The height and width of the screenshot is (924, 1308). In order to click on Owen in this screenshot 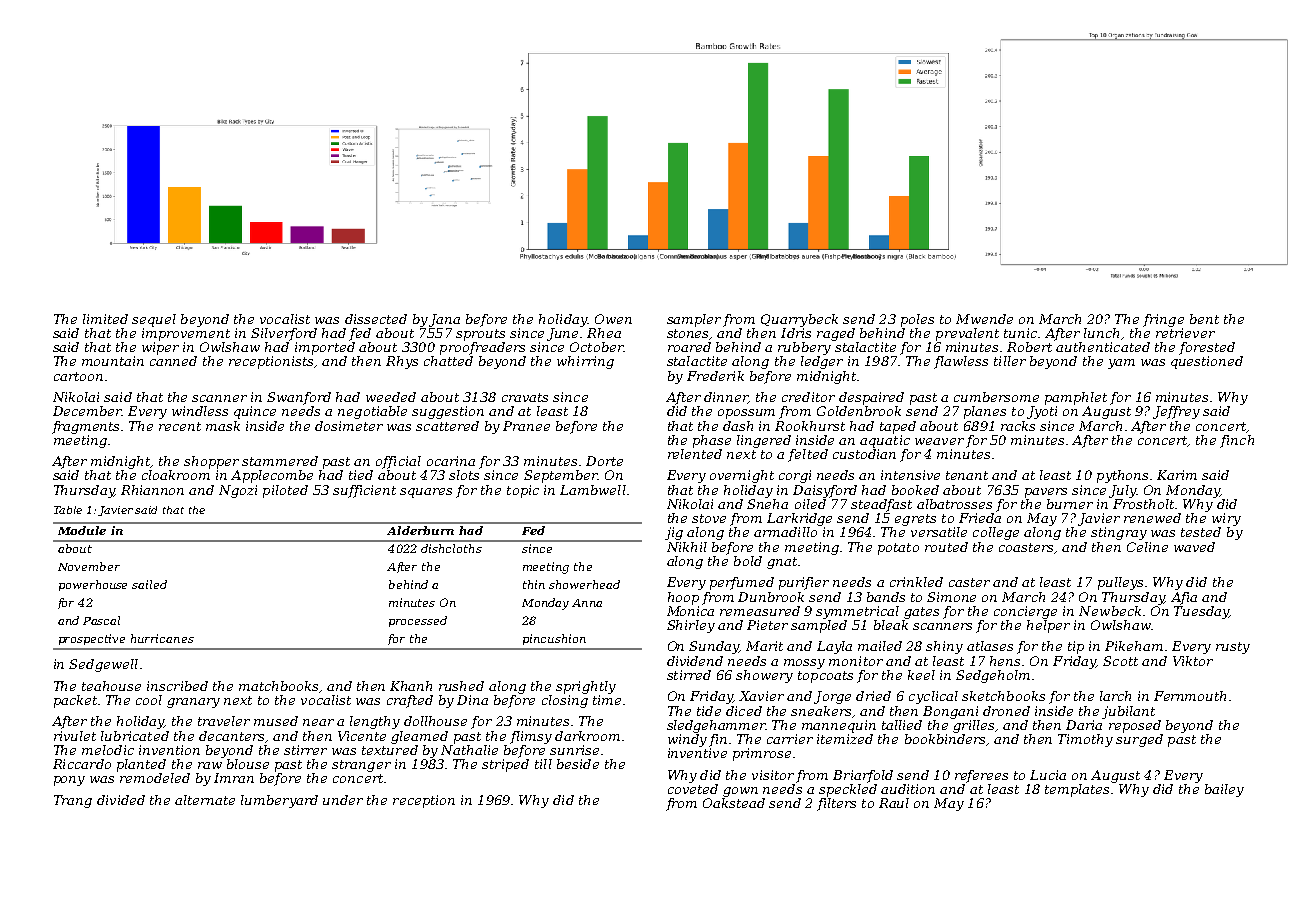, I will do `click(613, 319)`.
